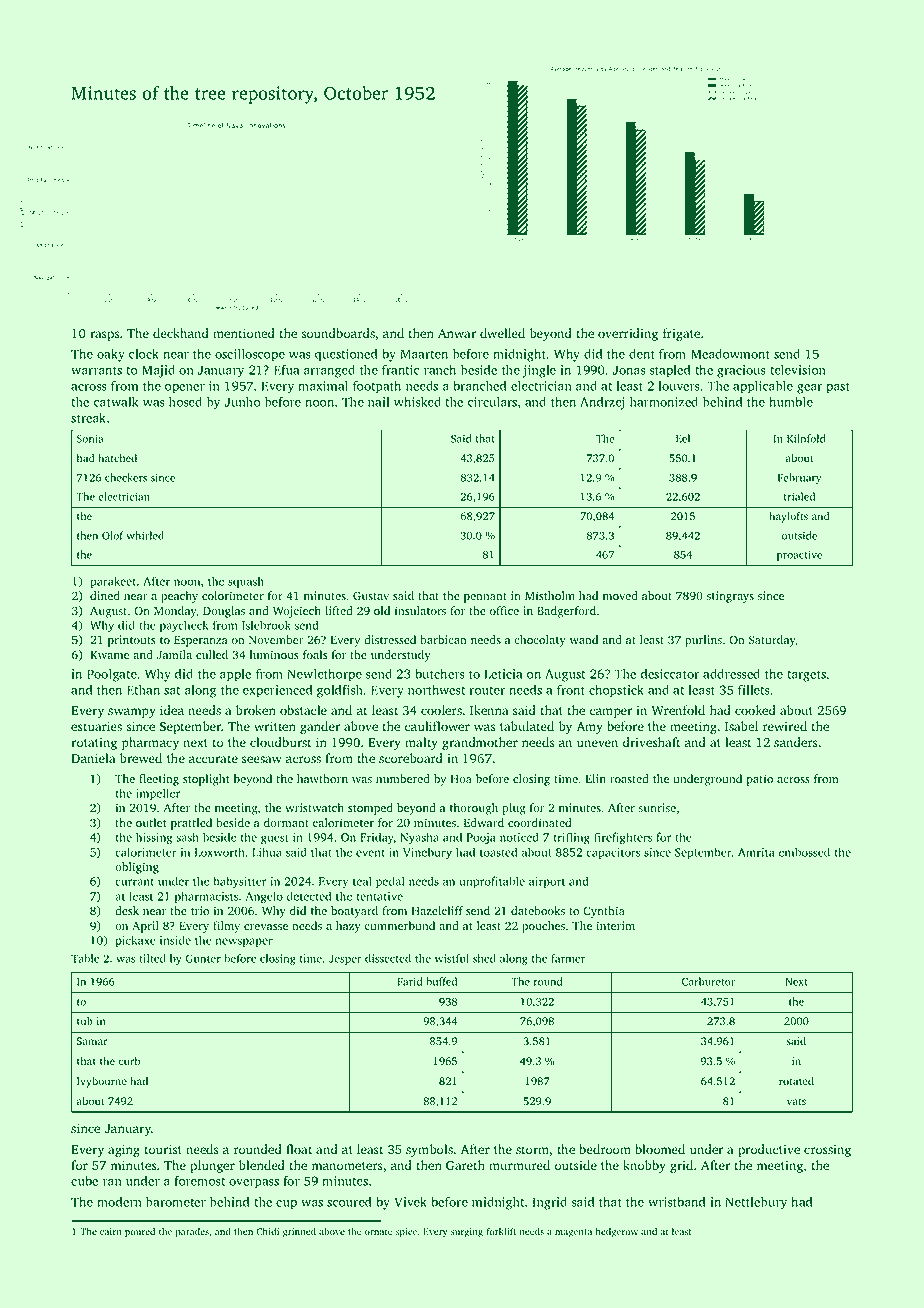 The image size is (924, 1308). I want to click on hedgerow, so click(617, 1232).
